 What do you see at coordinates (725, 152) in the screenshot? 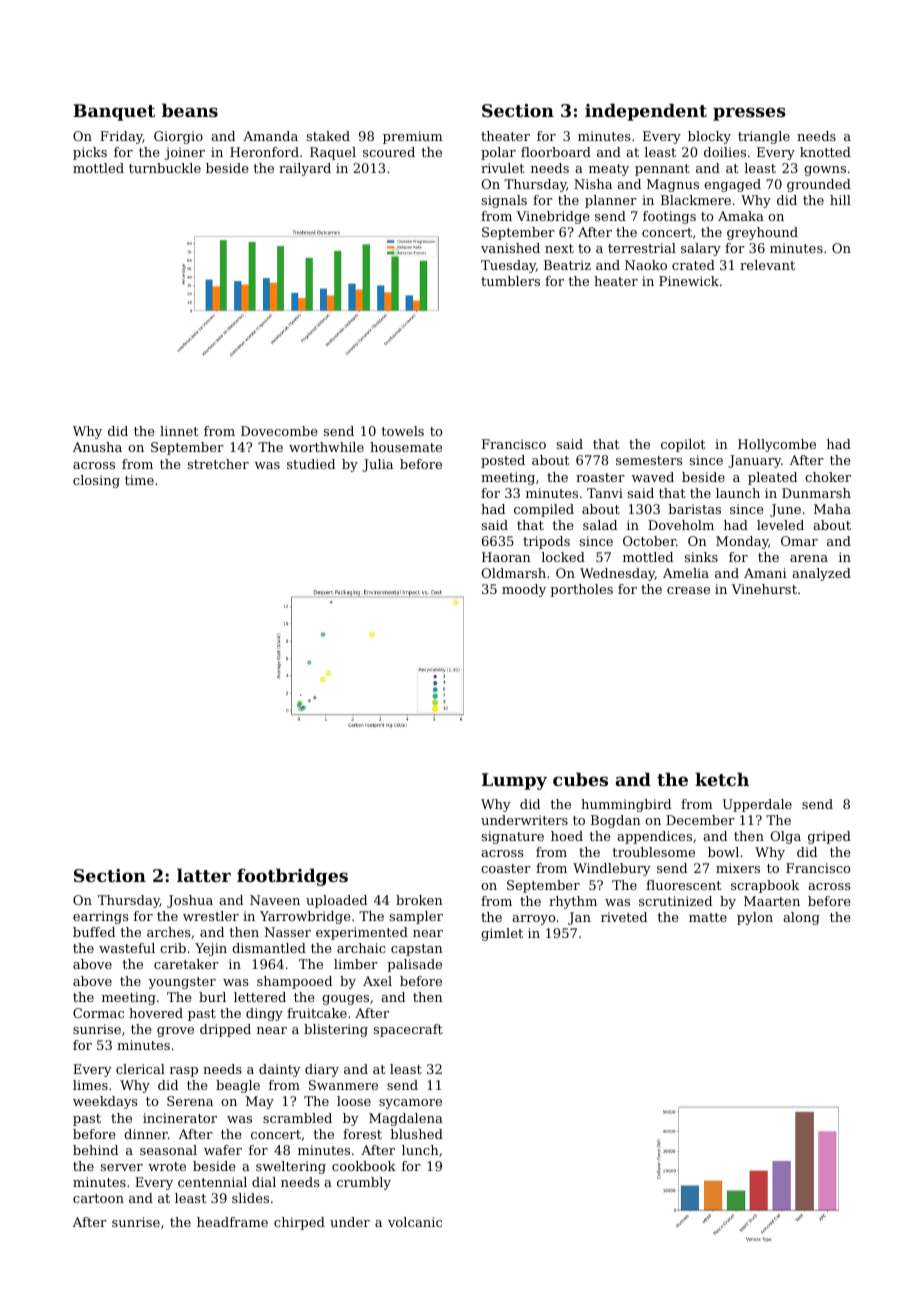
I see `doilies` at bounding box center [725, 152].
